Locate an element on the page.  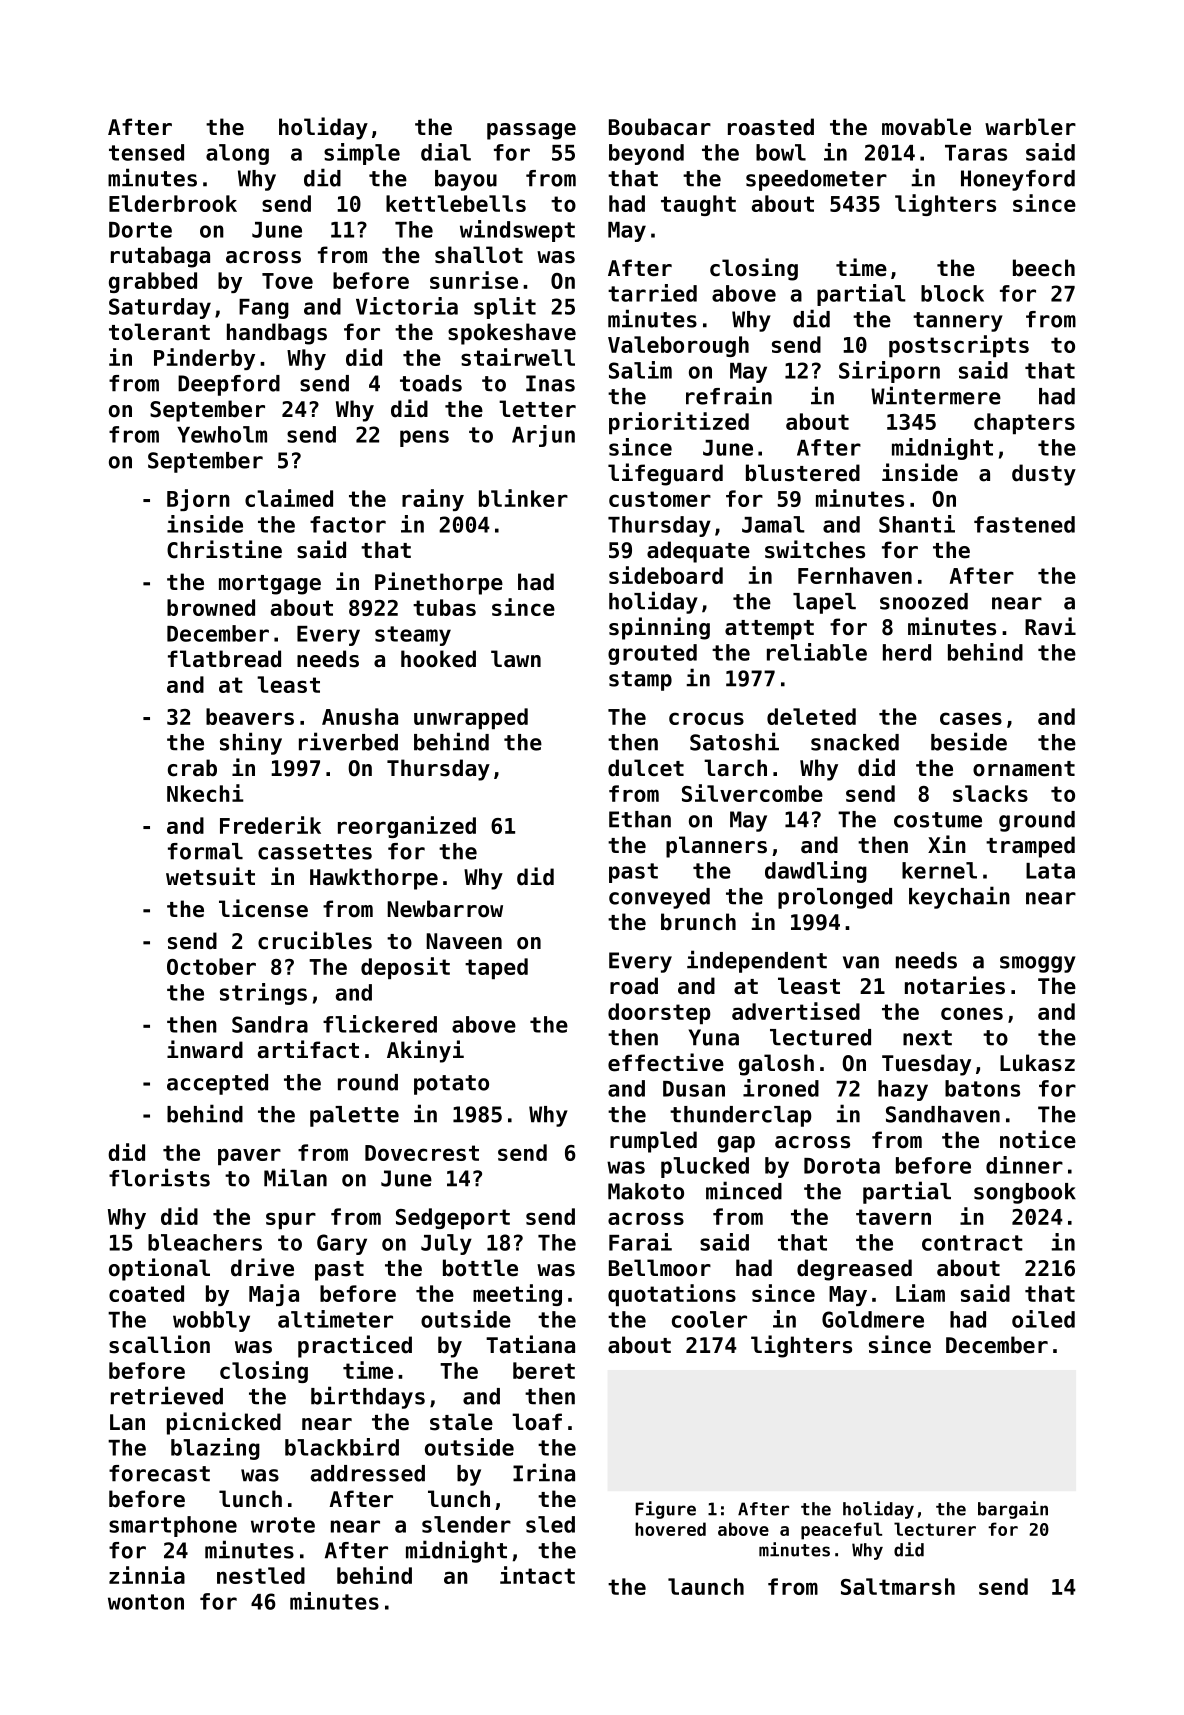
crab is located at coordinates (192, 768).
